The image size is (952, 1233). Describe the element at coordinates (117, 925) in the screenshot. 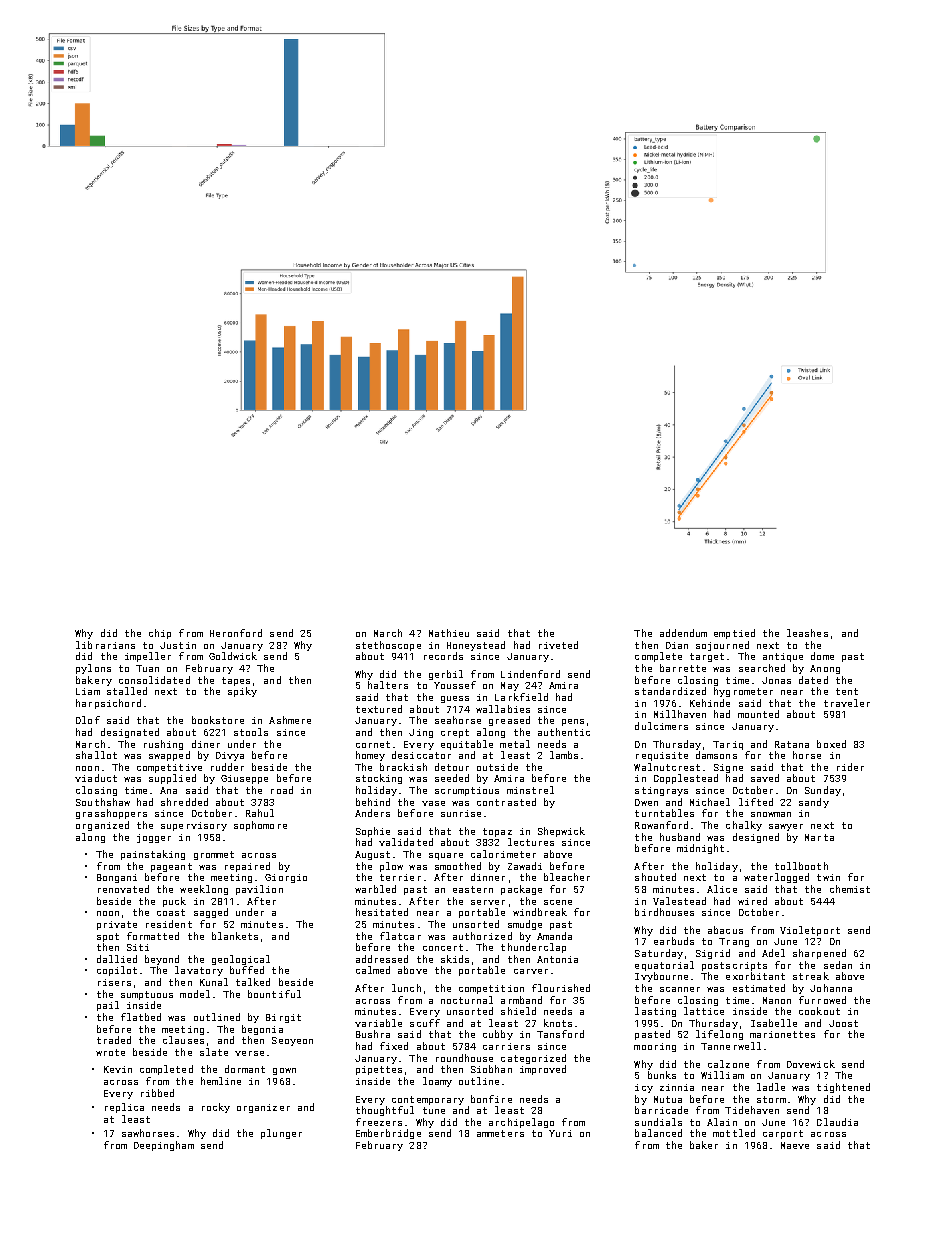

I see `private` at that location.
